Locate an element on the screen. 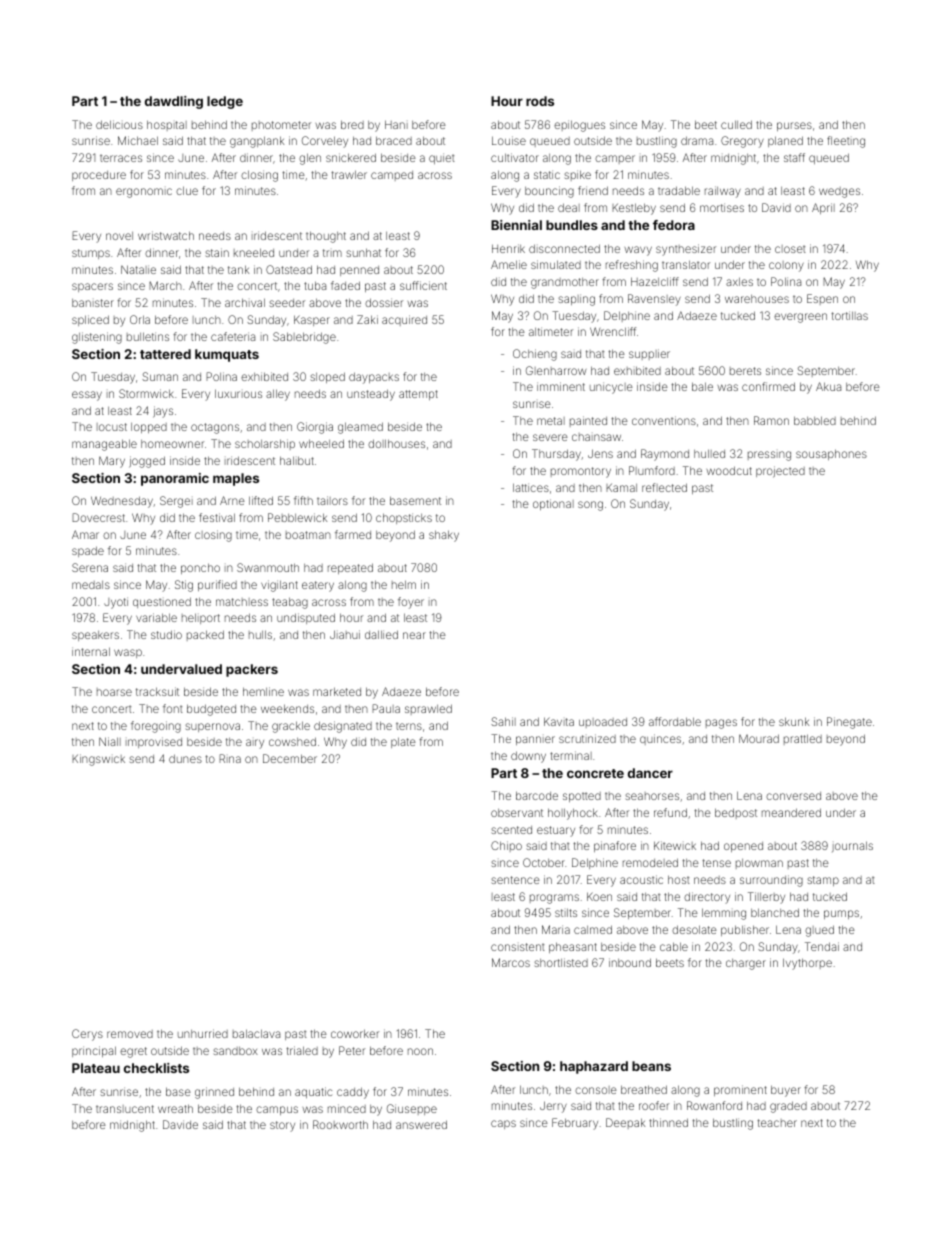 The image size is (952, 1233). tortillas is located at coordinates (849, 315).
